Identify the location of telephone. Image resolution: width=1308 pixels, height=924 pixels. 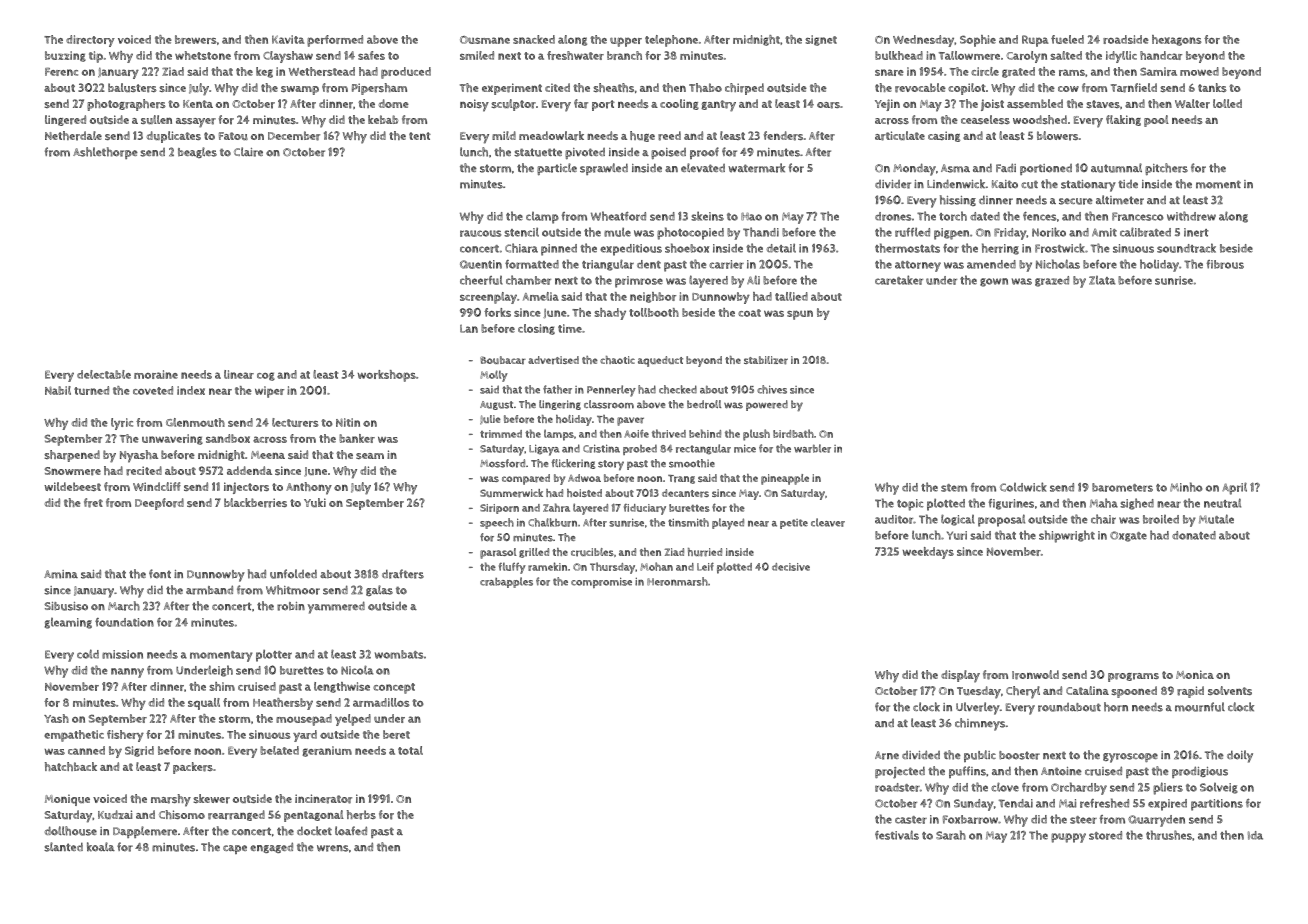
(671, 41).
